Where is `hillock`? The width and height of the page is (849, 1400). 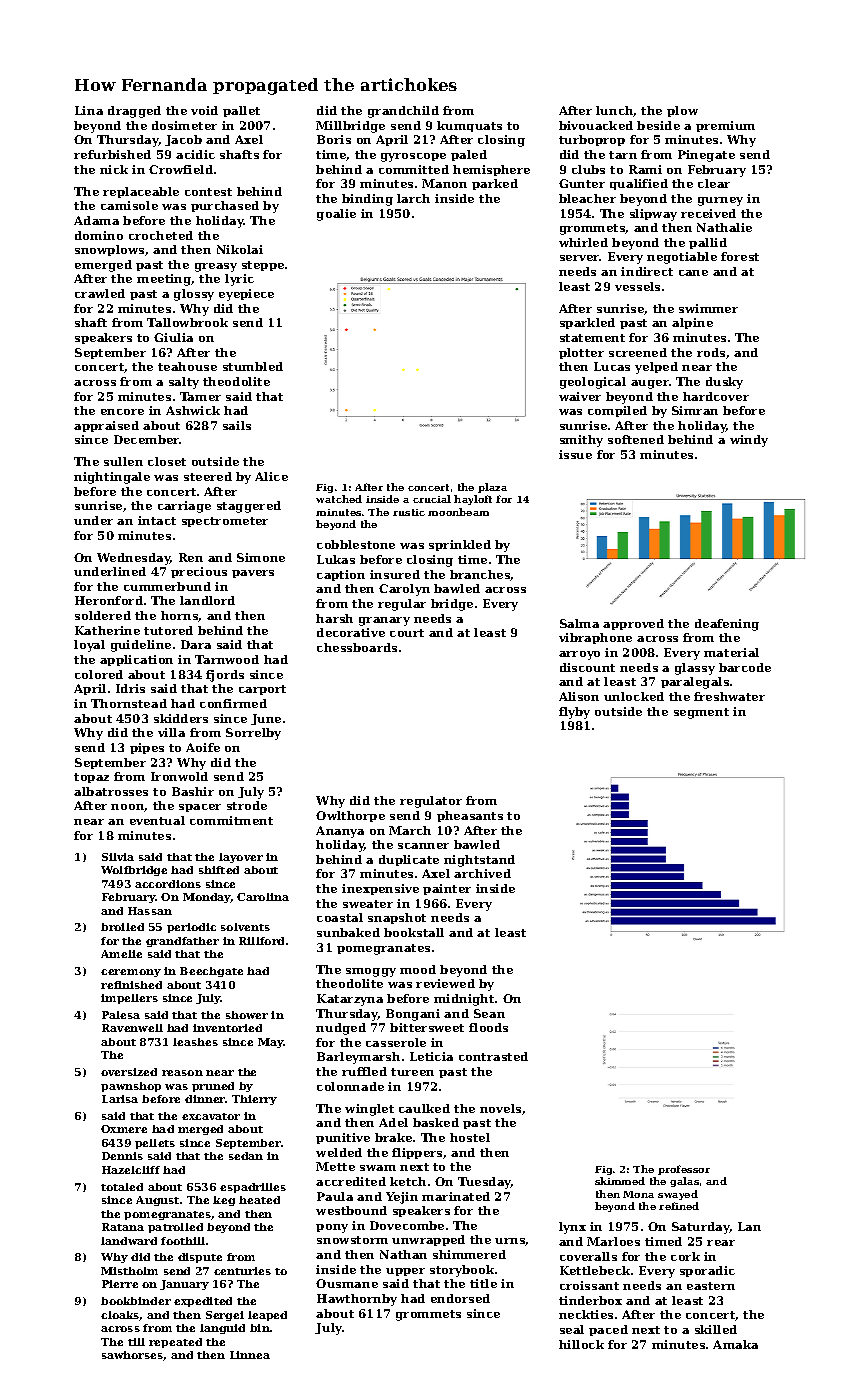 hillock is located at coordinates (581, 1344).
